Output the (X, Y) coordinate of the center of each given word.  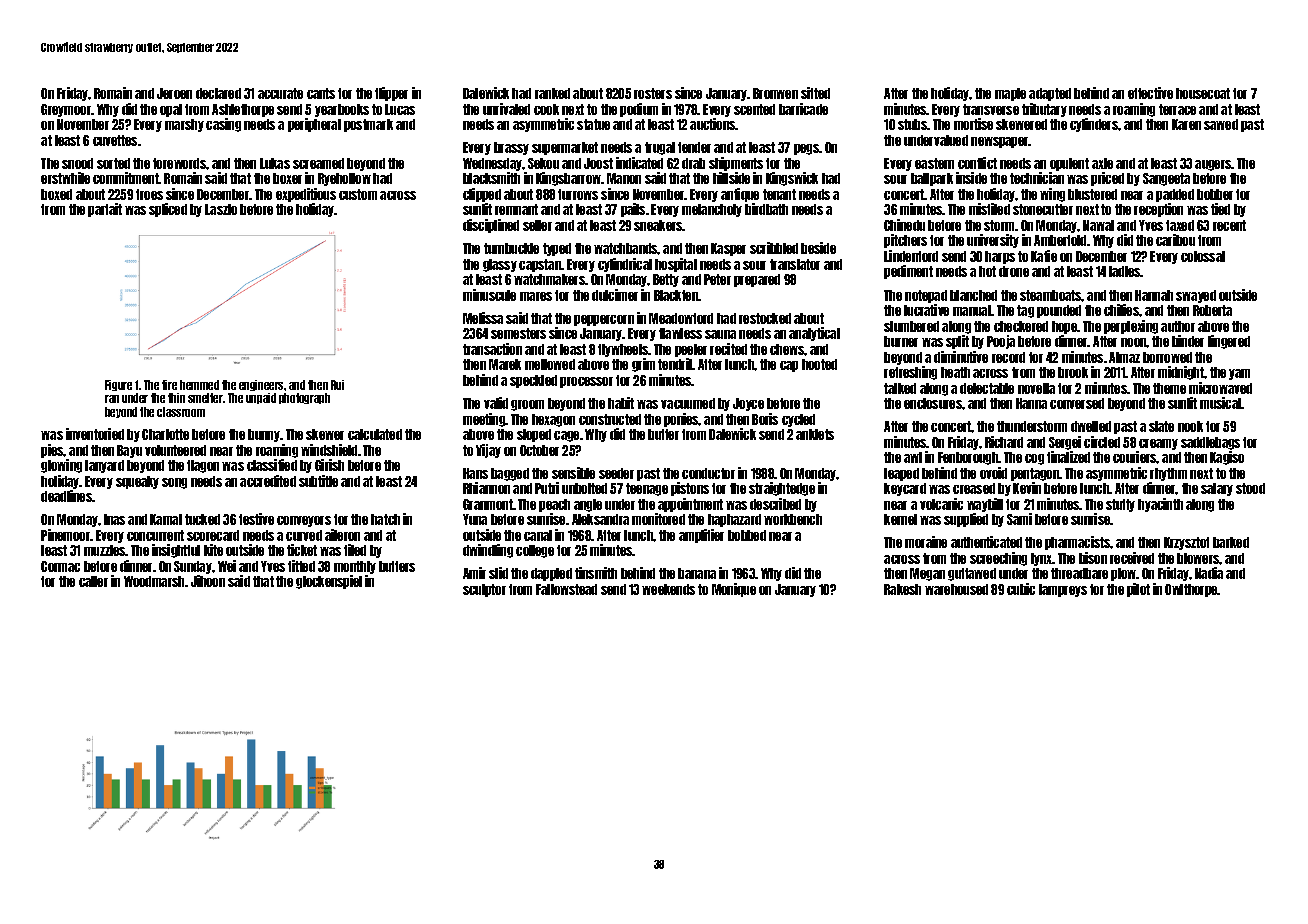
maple (1010, 94)
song (174, 483)
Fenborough (968, 458)
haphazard (734, 520)
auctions (713, 124)
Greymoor (66, 110)
